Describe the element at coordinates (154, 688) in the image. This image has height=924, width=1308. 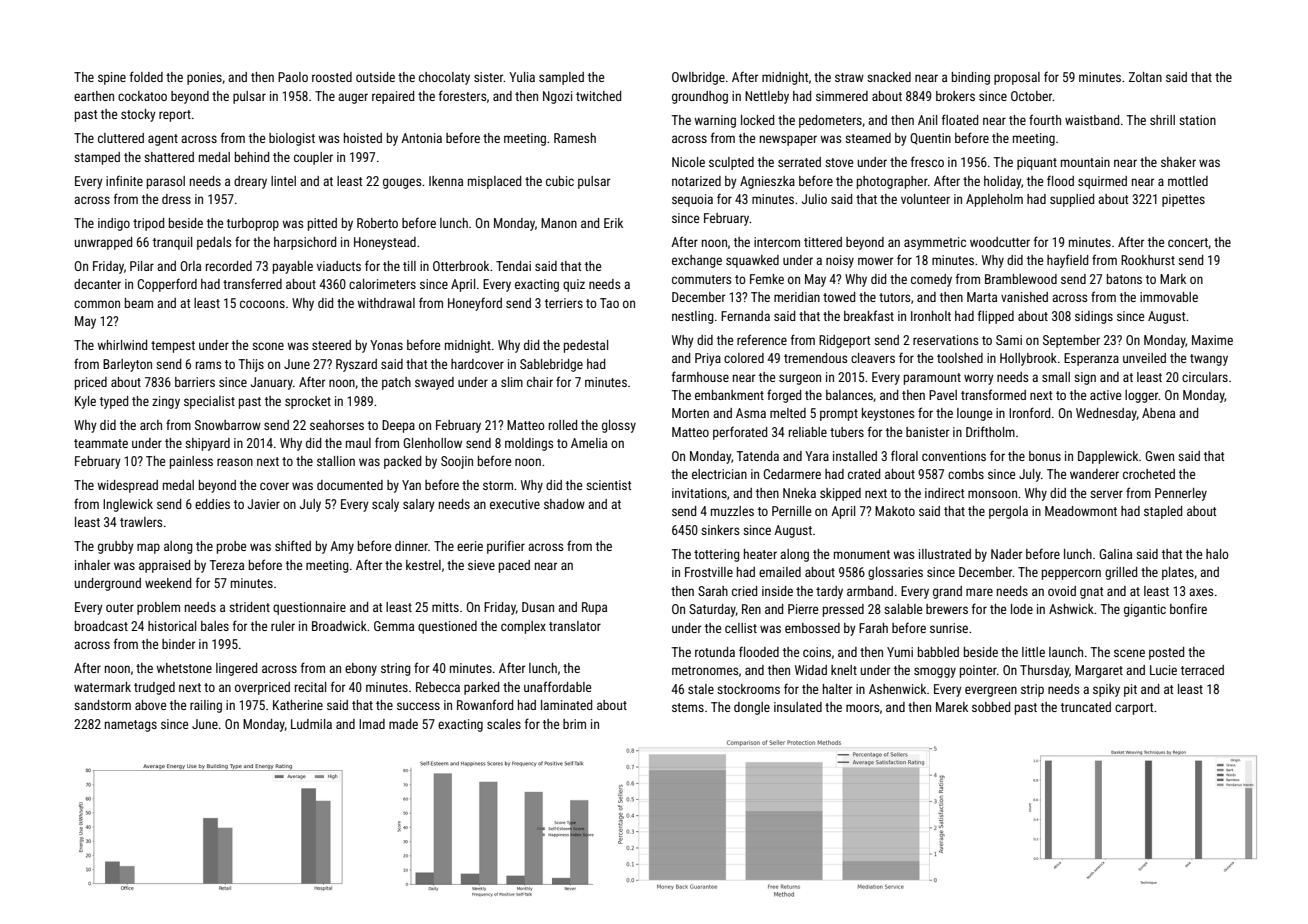
I see `trudged` at that location.
